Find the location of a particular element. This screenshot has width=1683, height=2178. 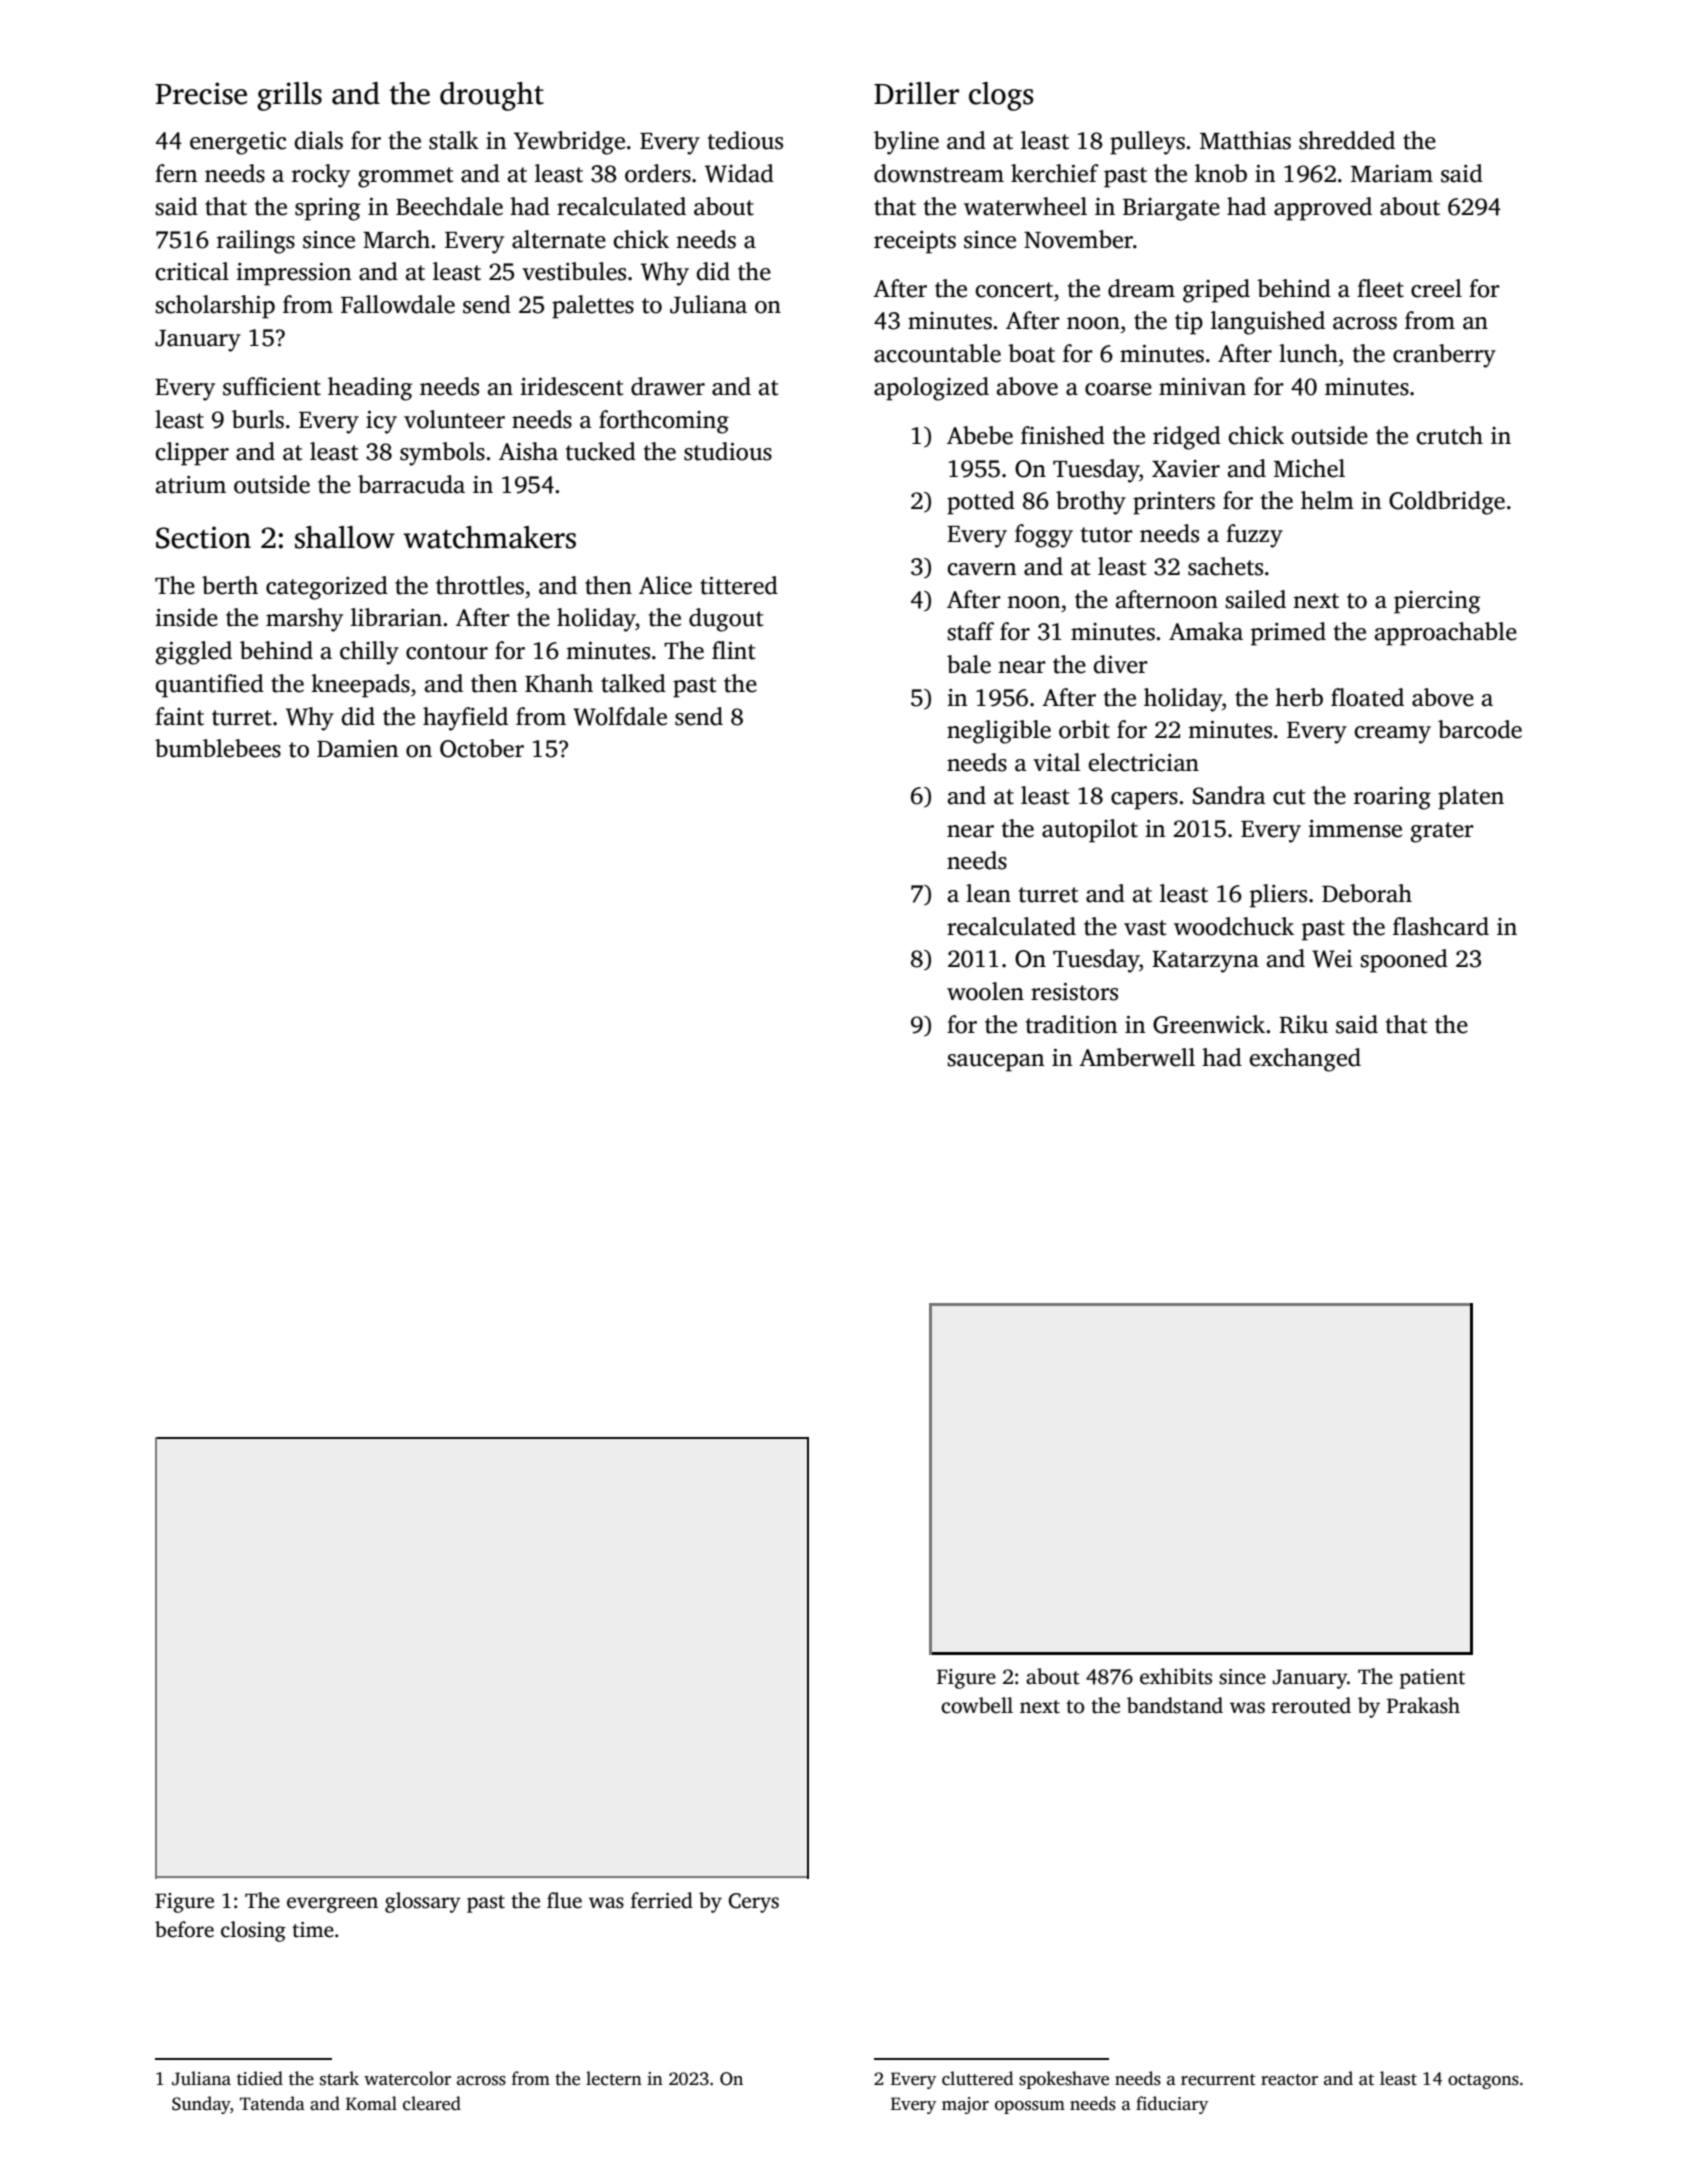

clogs is located at coordinates (1001, 96).
